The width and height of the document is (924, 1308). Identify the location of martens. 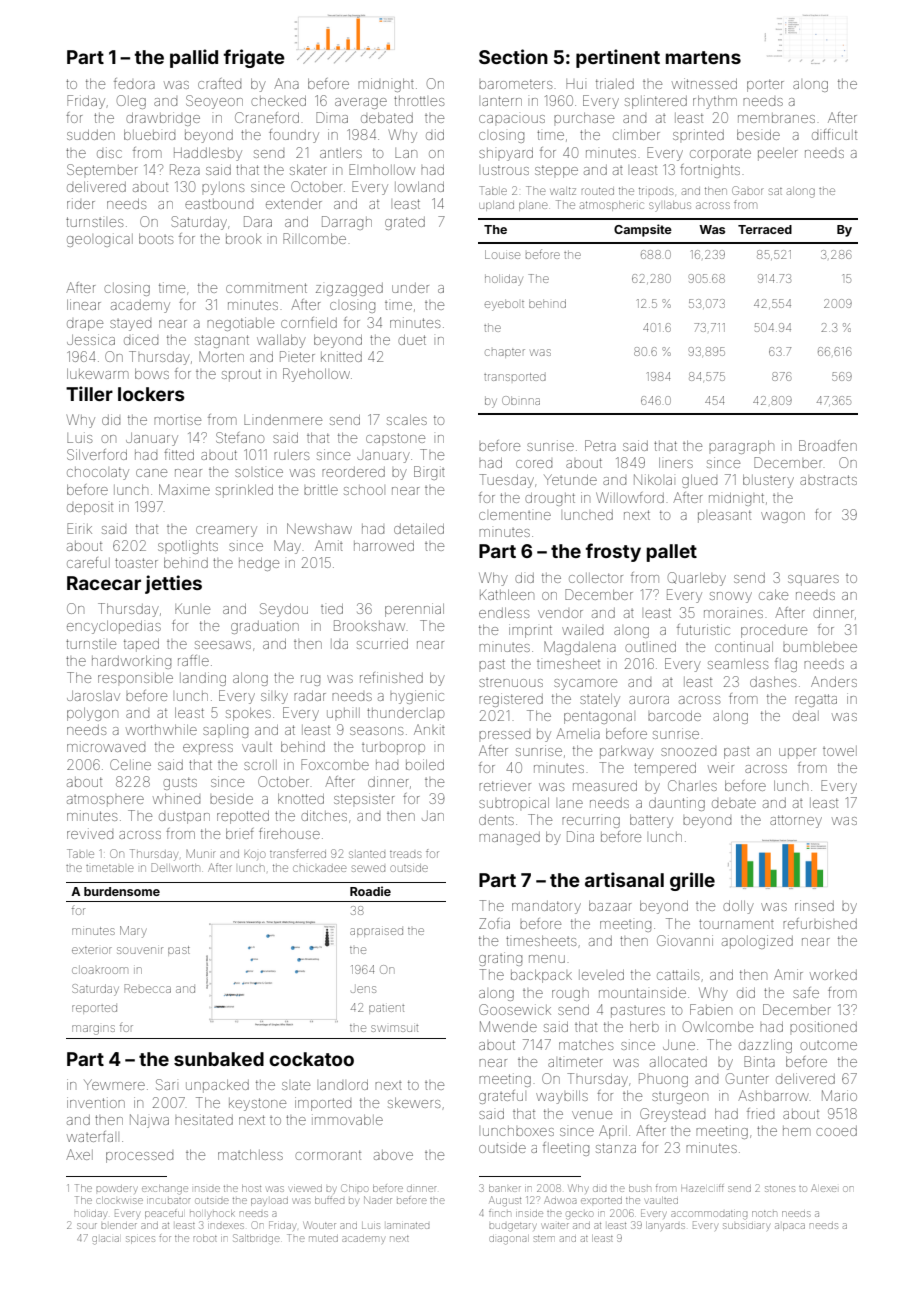
(703, 57).
